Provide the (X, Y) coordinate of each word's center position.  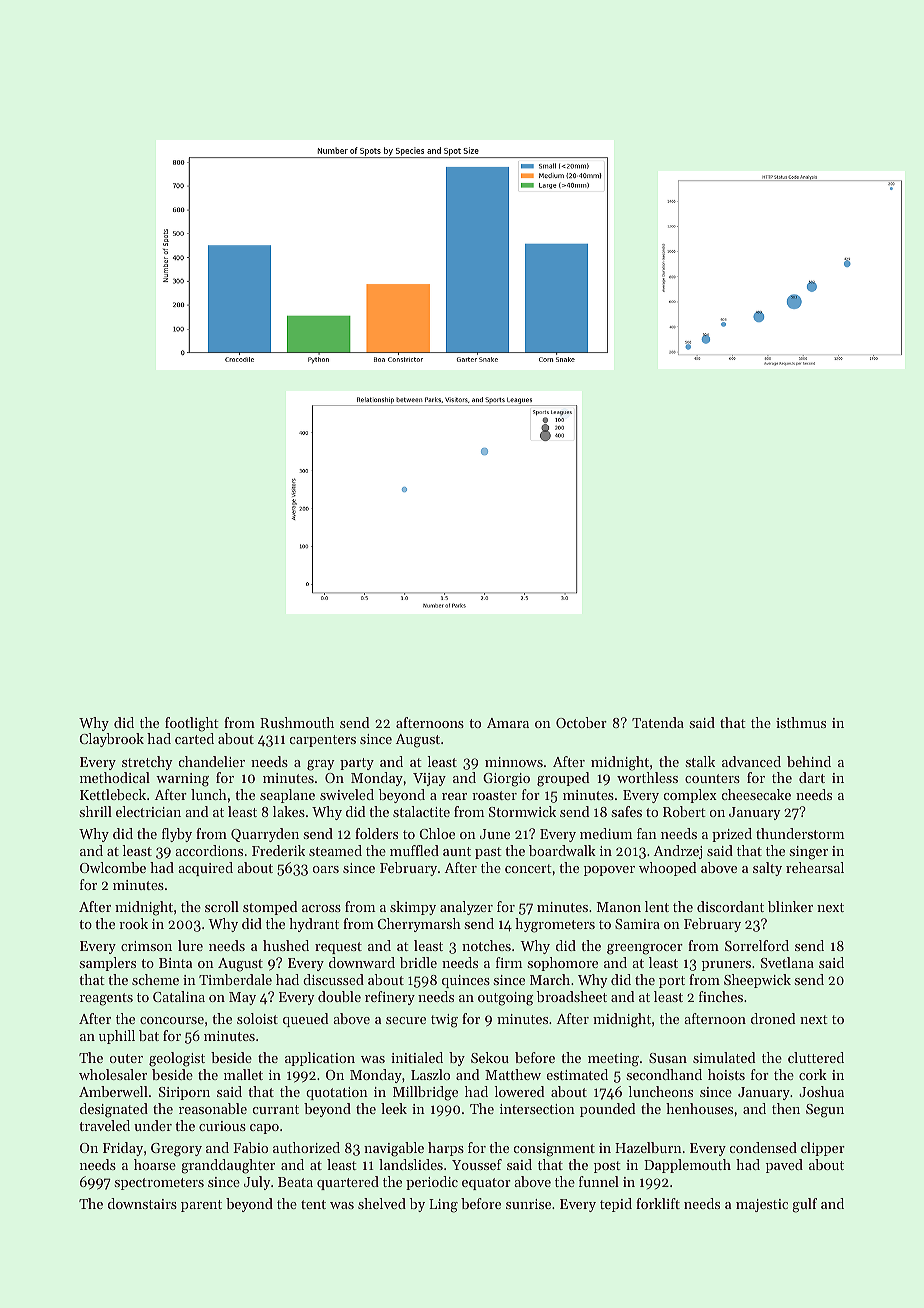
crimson (146, 946)
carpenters (323, 741)
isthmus (801, 722)
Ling (443, 1206)
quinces (466, 981)
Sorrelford (757, 945)
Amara (508, 723)
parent (201, 1206)
